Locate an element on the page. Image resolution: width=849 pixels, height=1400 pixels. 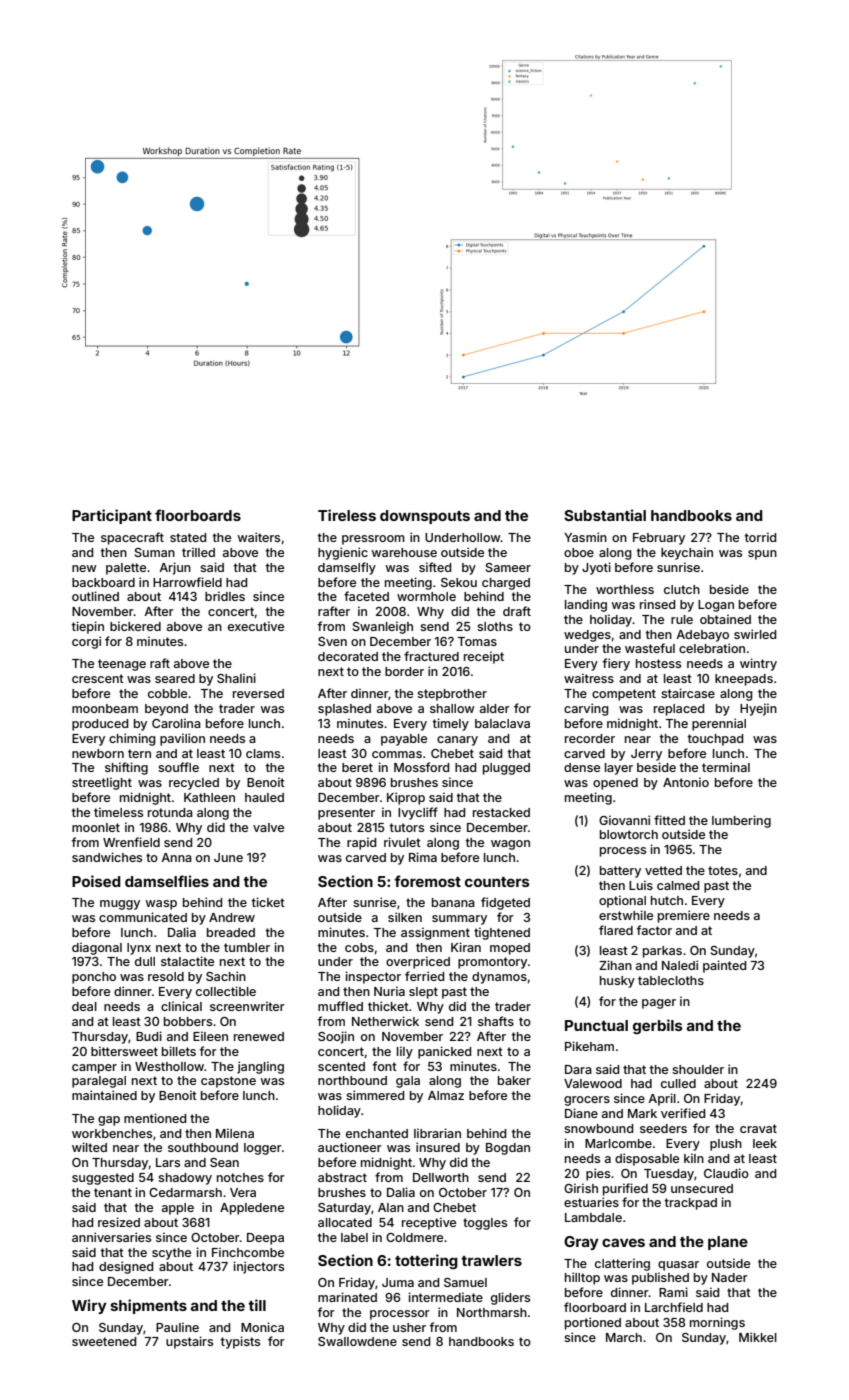
backboard is located at coordinates (103, 582).
